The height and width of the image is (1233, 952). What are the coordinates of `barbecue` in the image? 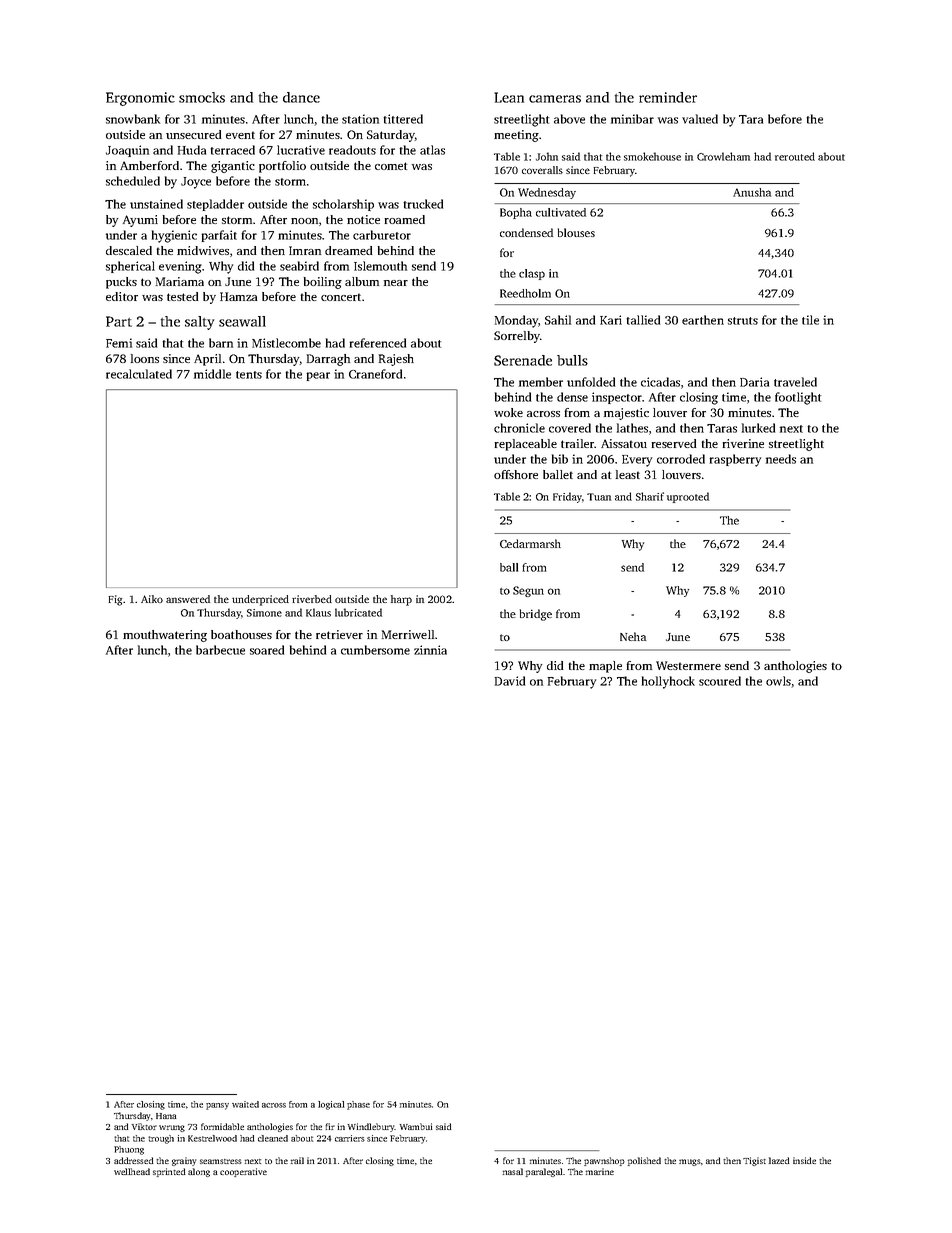 It's located at (220, 650).
